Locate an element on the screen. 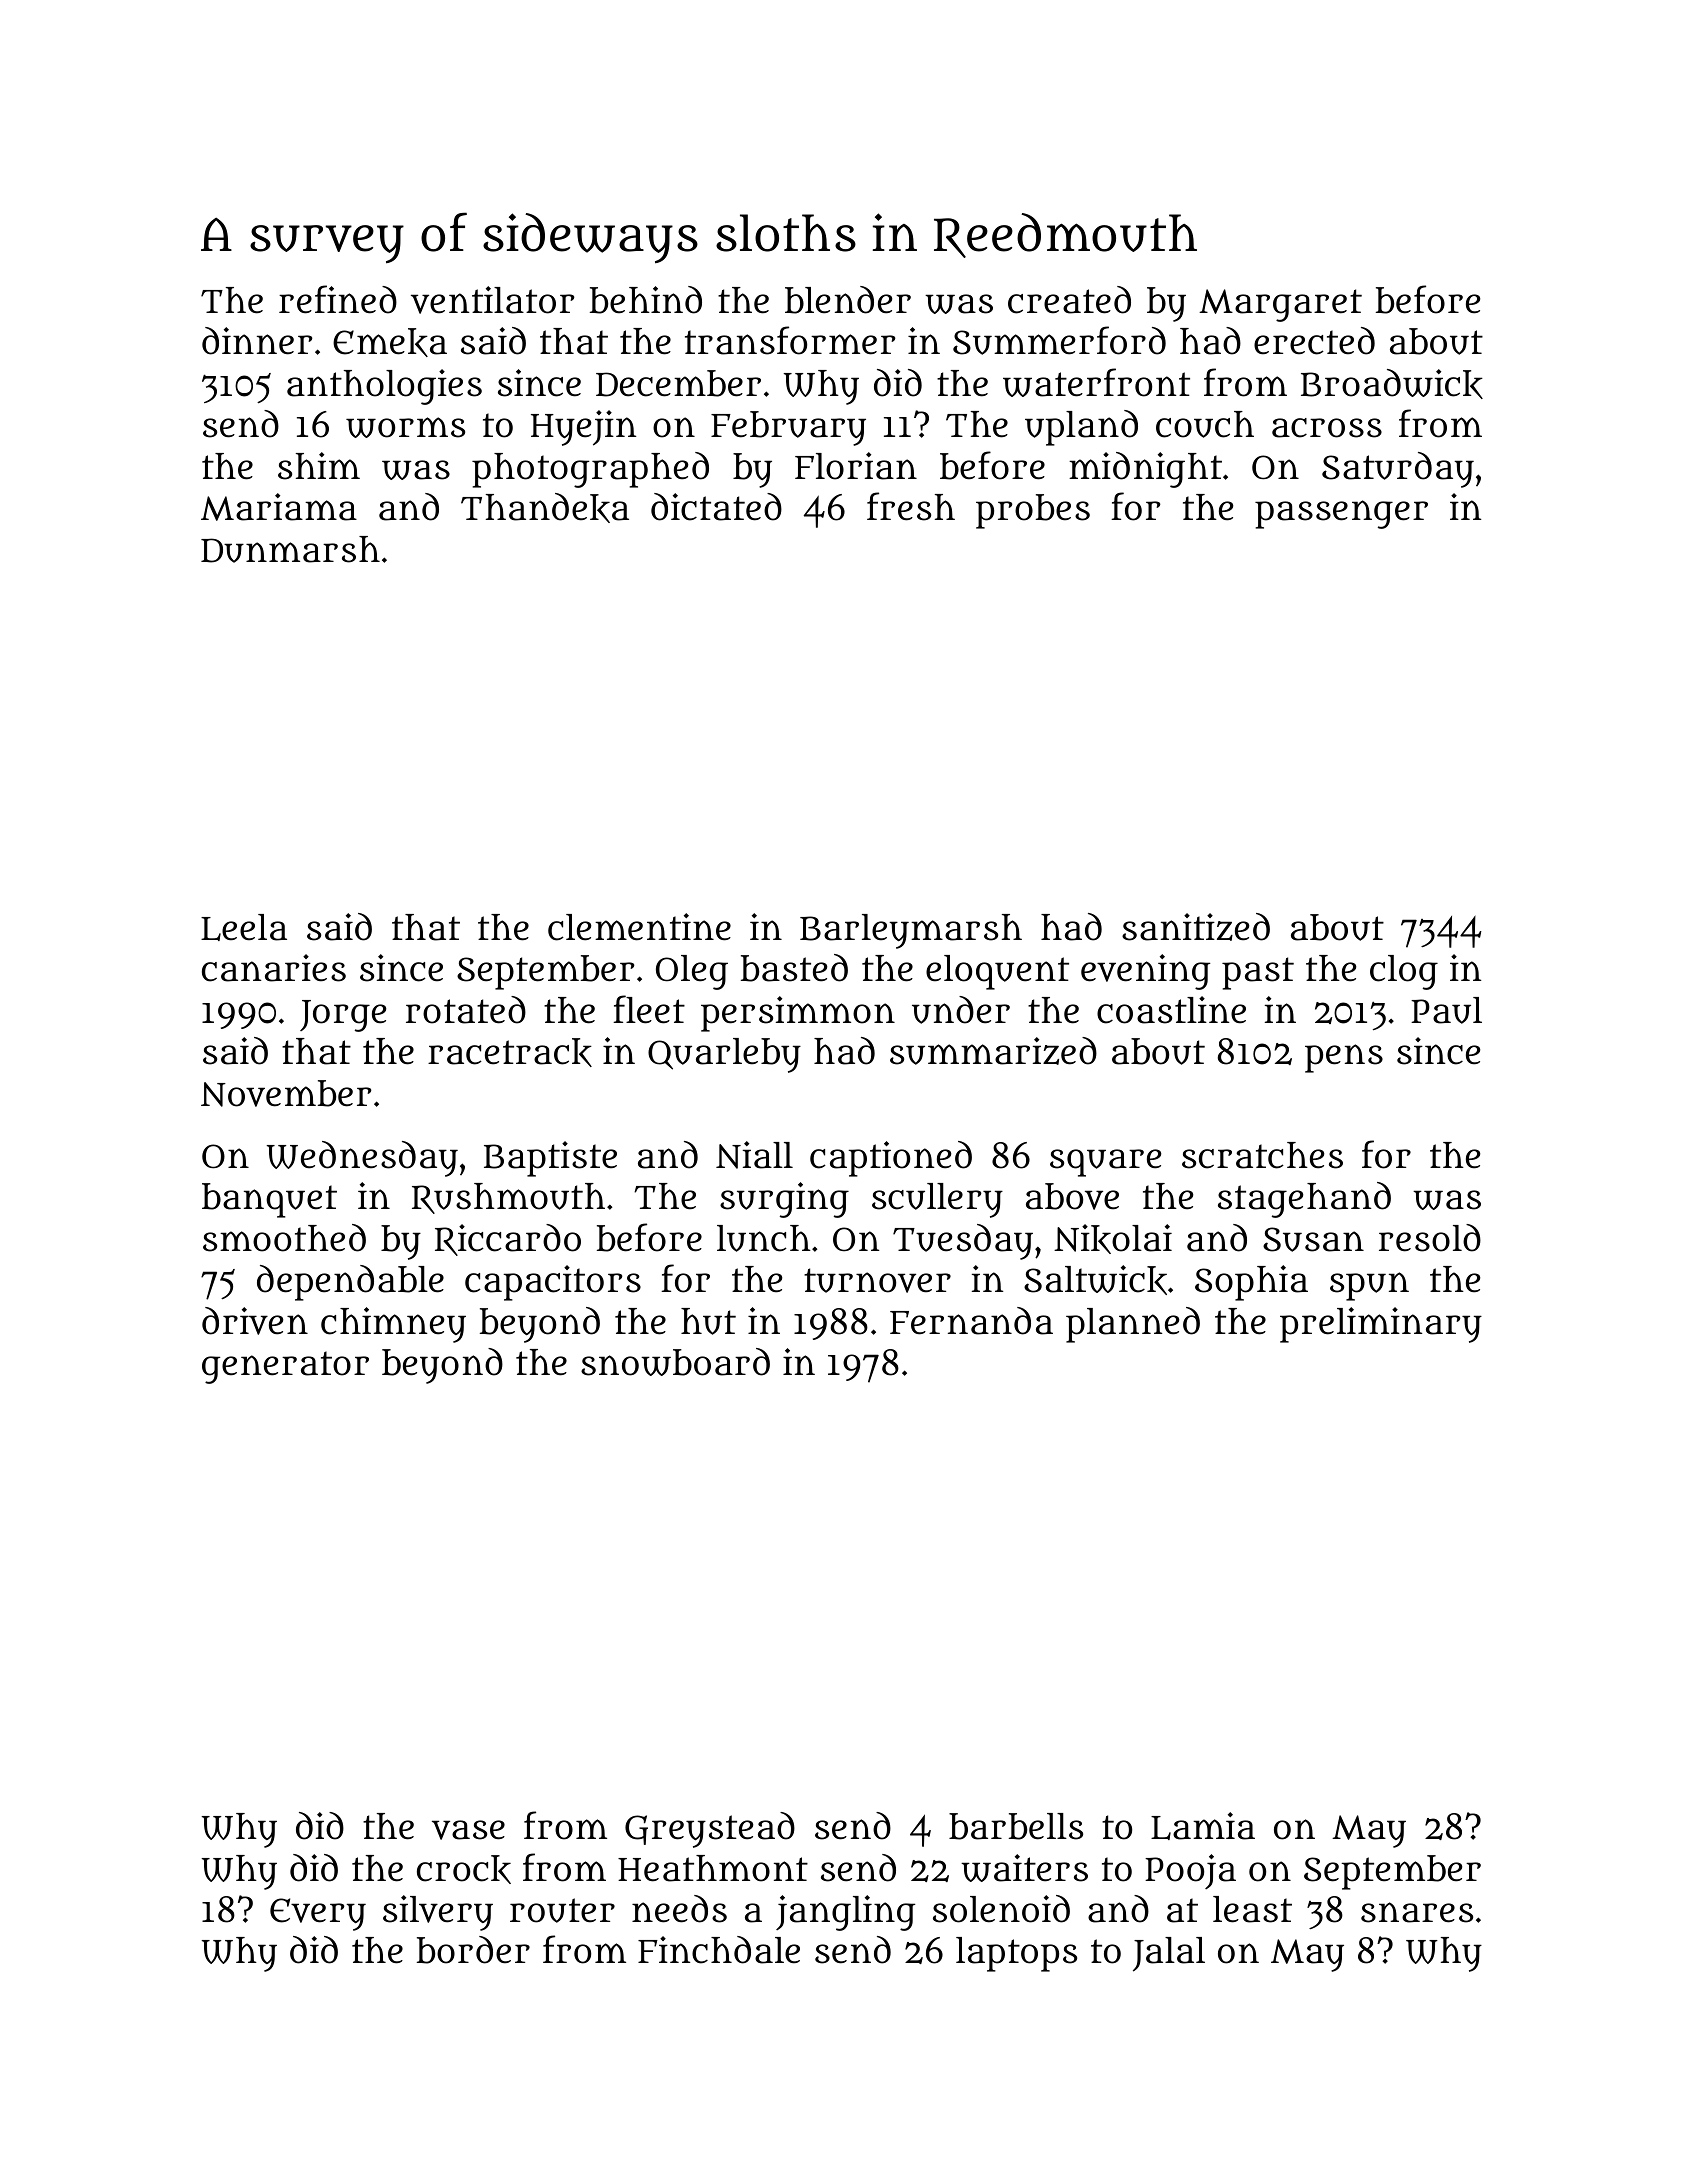  fresh is located at coordinates (911, 506).
